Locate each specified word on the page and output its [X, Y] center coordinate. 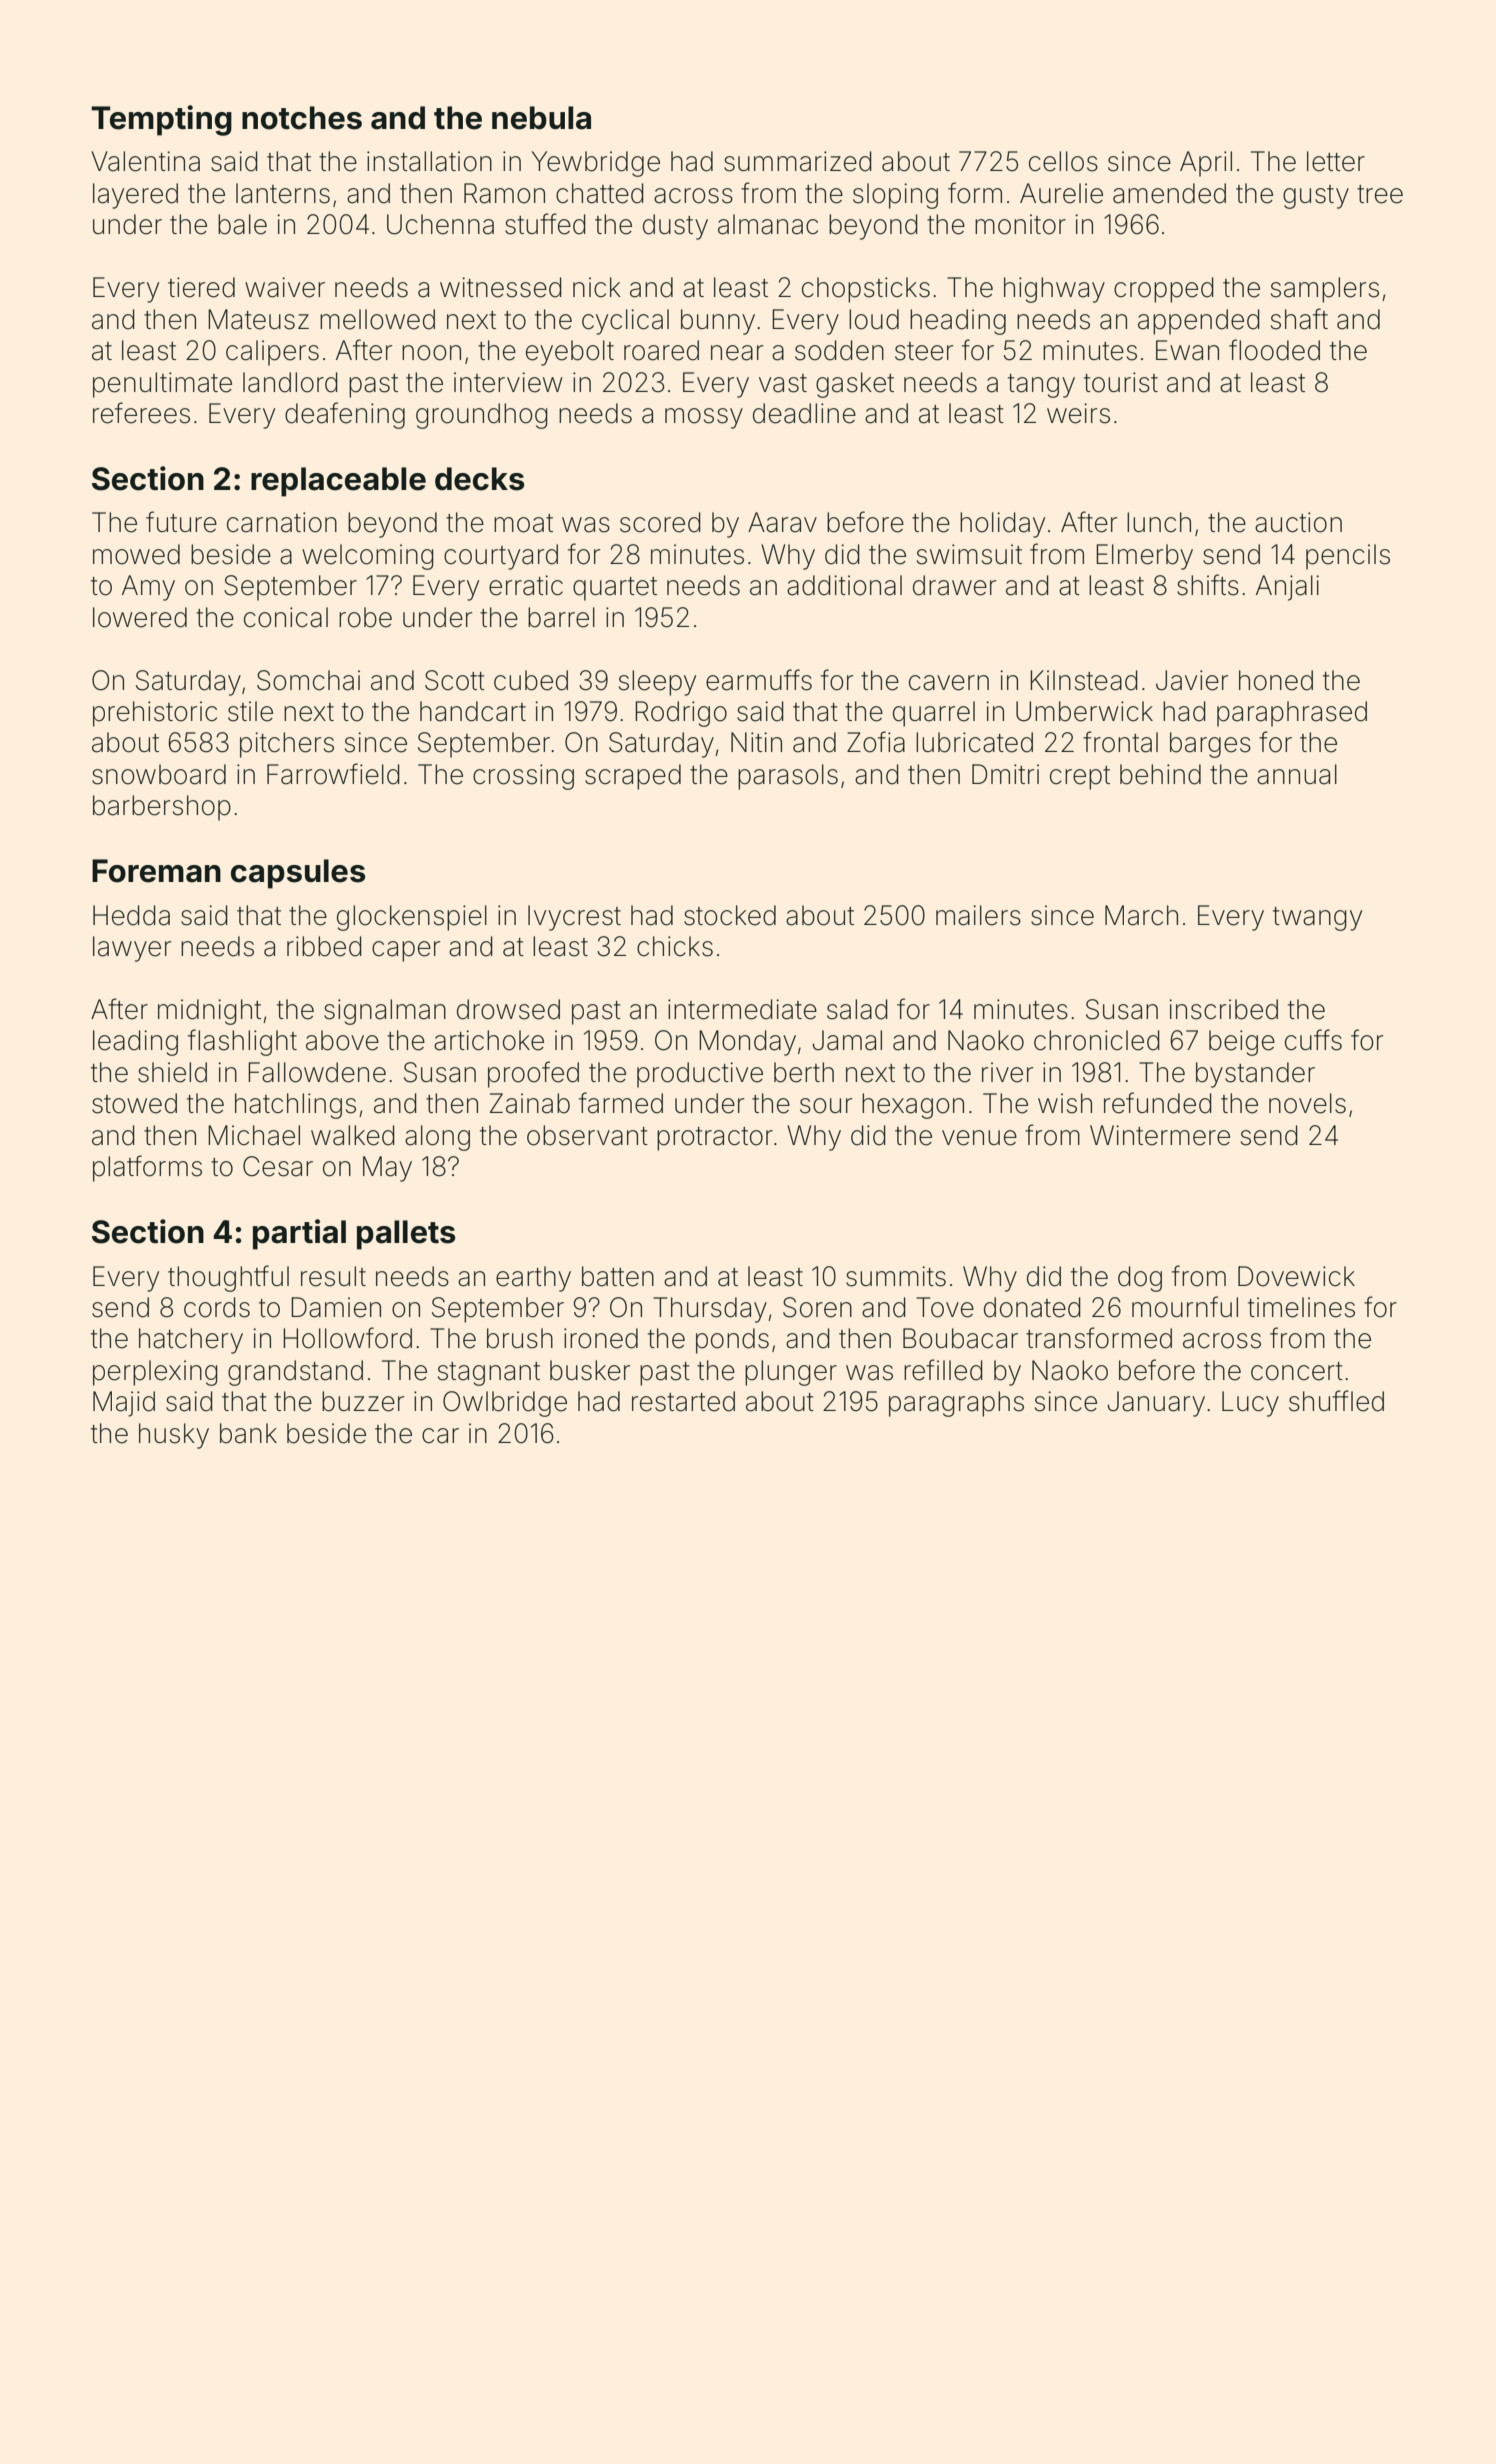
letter [1336, 161]
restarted [683, 1401]
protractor [715, 1139]
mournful [1185, 1307]
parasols [788, 777]
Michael [254, 1135]
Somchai [308, 680]
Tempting [161, 120]
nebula [541, 118]
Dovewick [1296, 1276]
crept [1080, 778]
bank [248, 1433]
